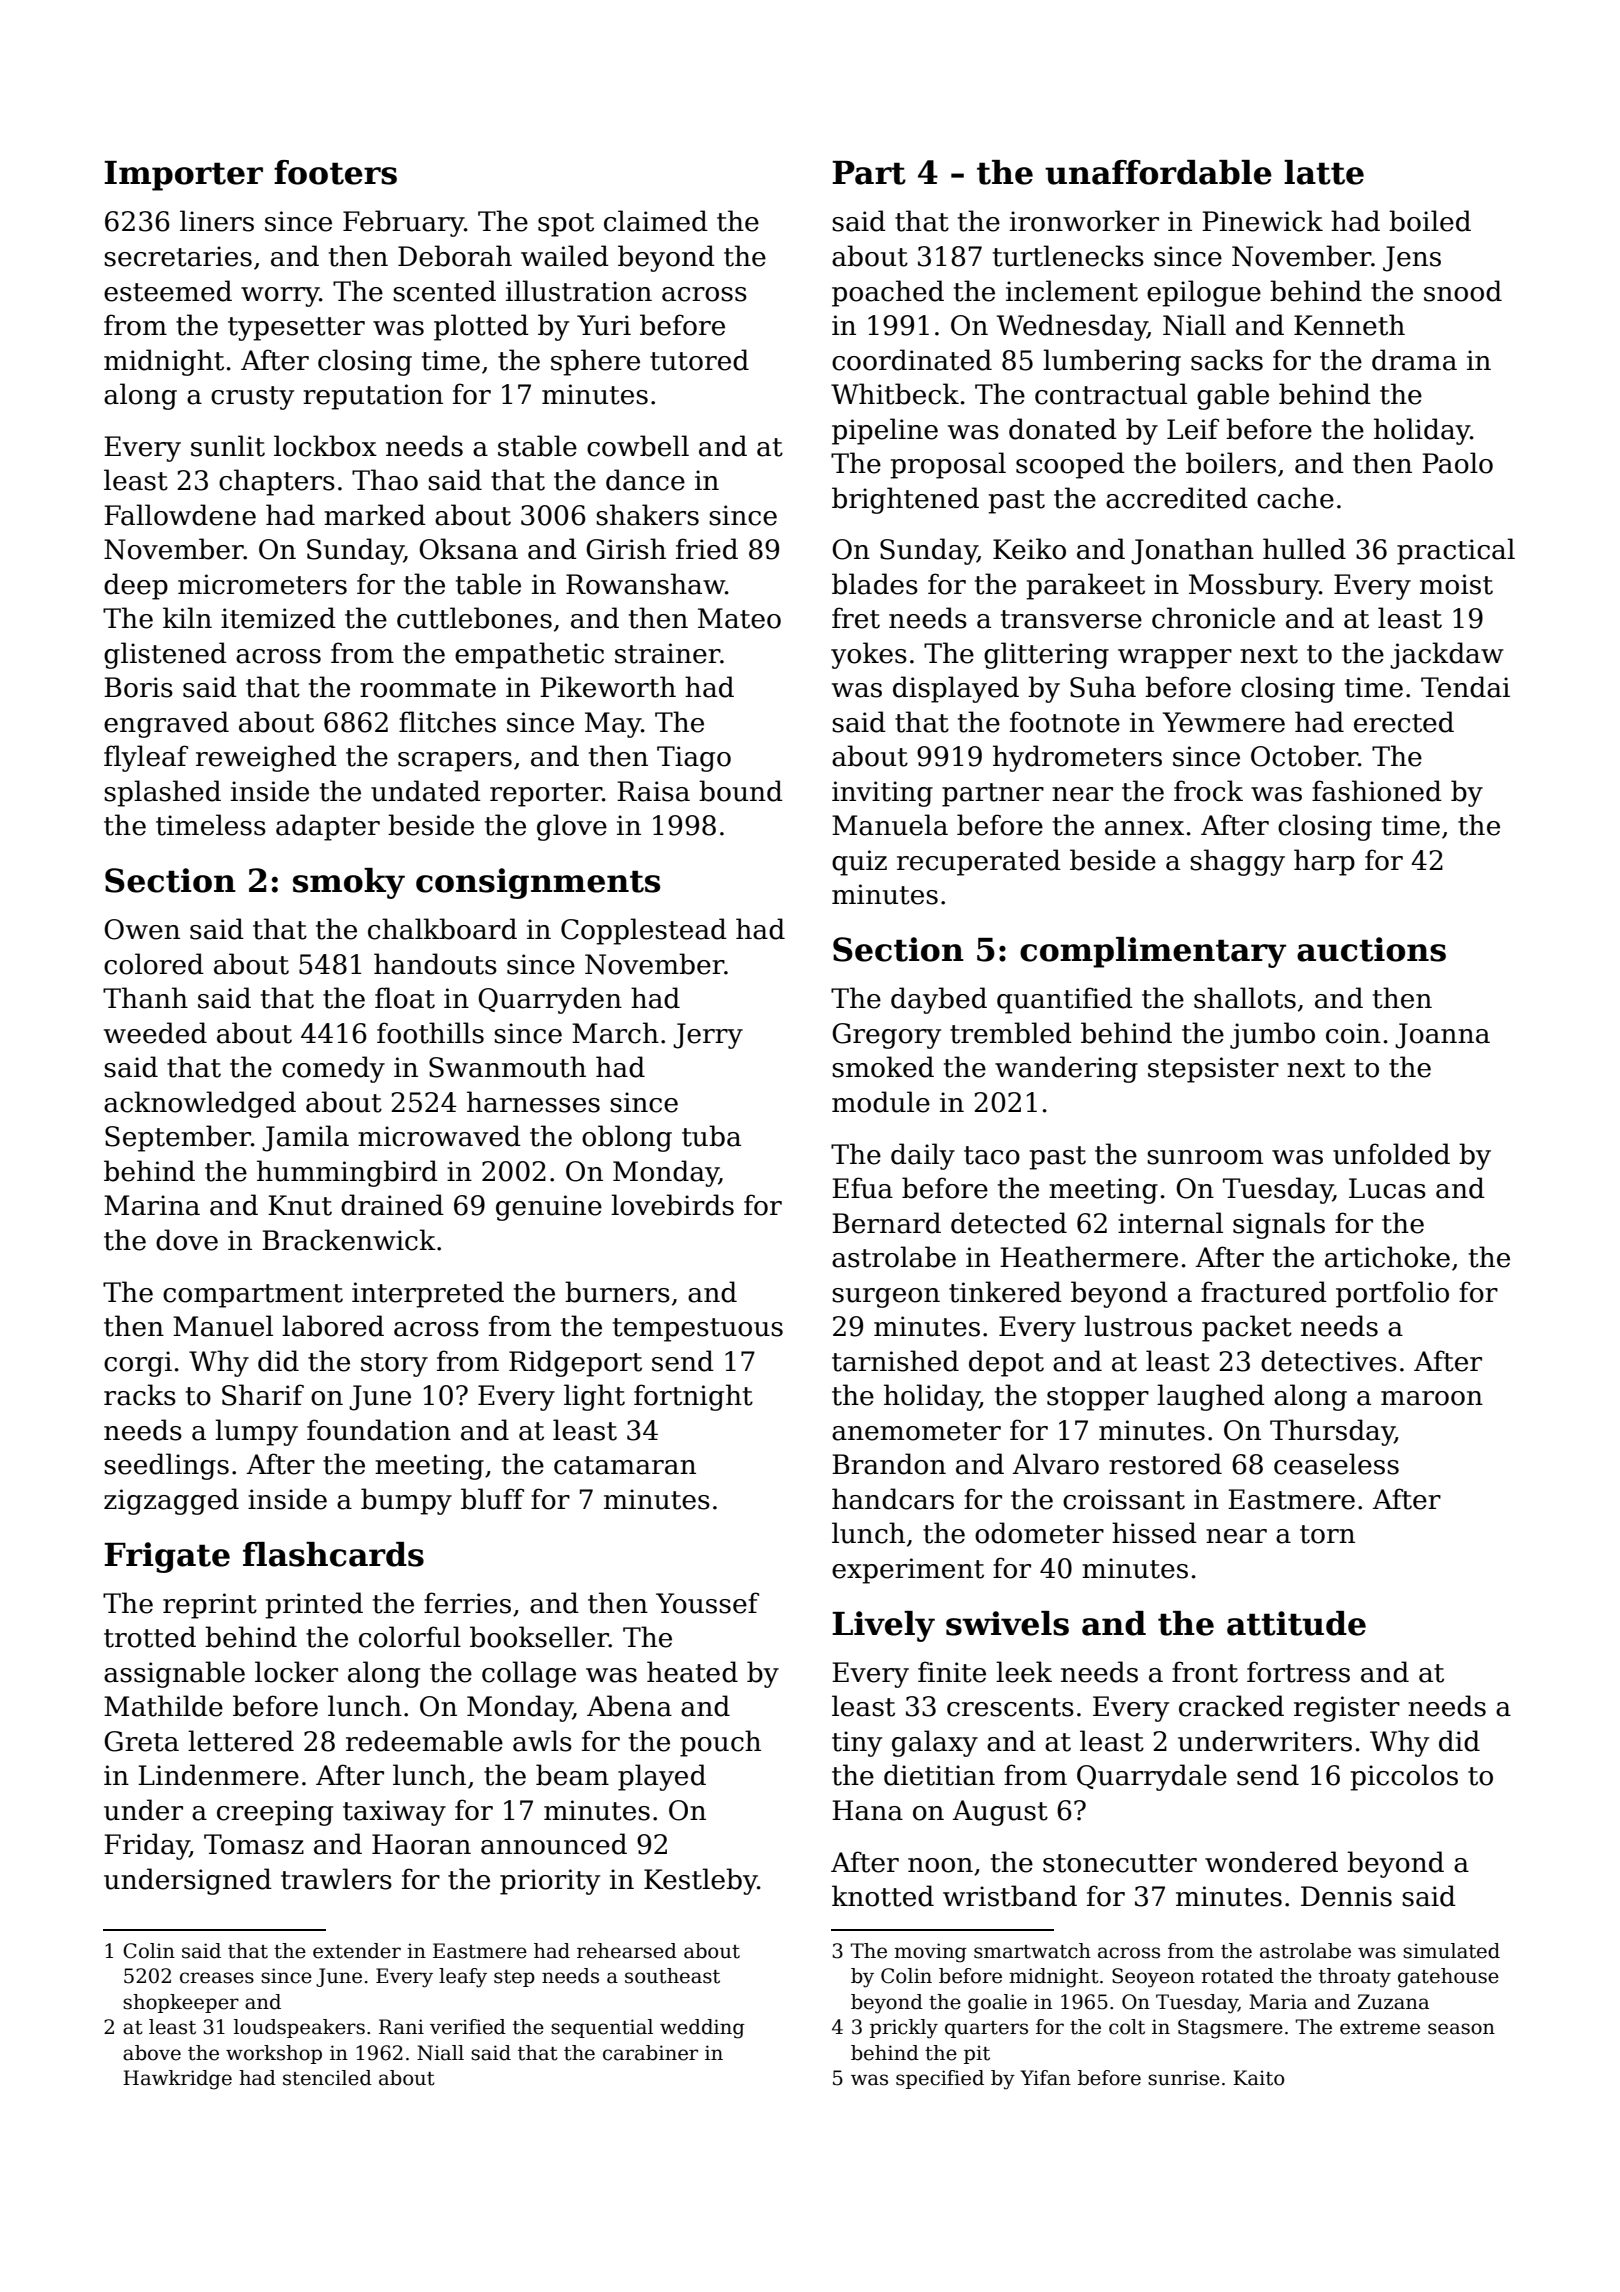 This document has height=2292, width=1620. I want to click on leafy, so click(463, 1978).
